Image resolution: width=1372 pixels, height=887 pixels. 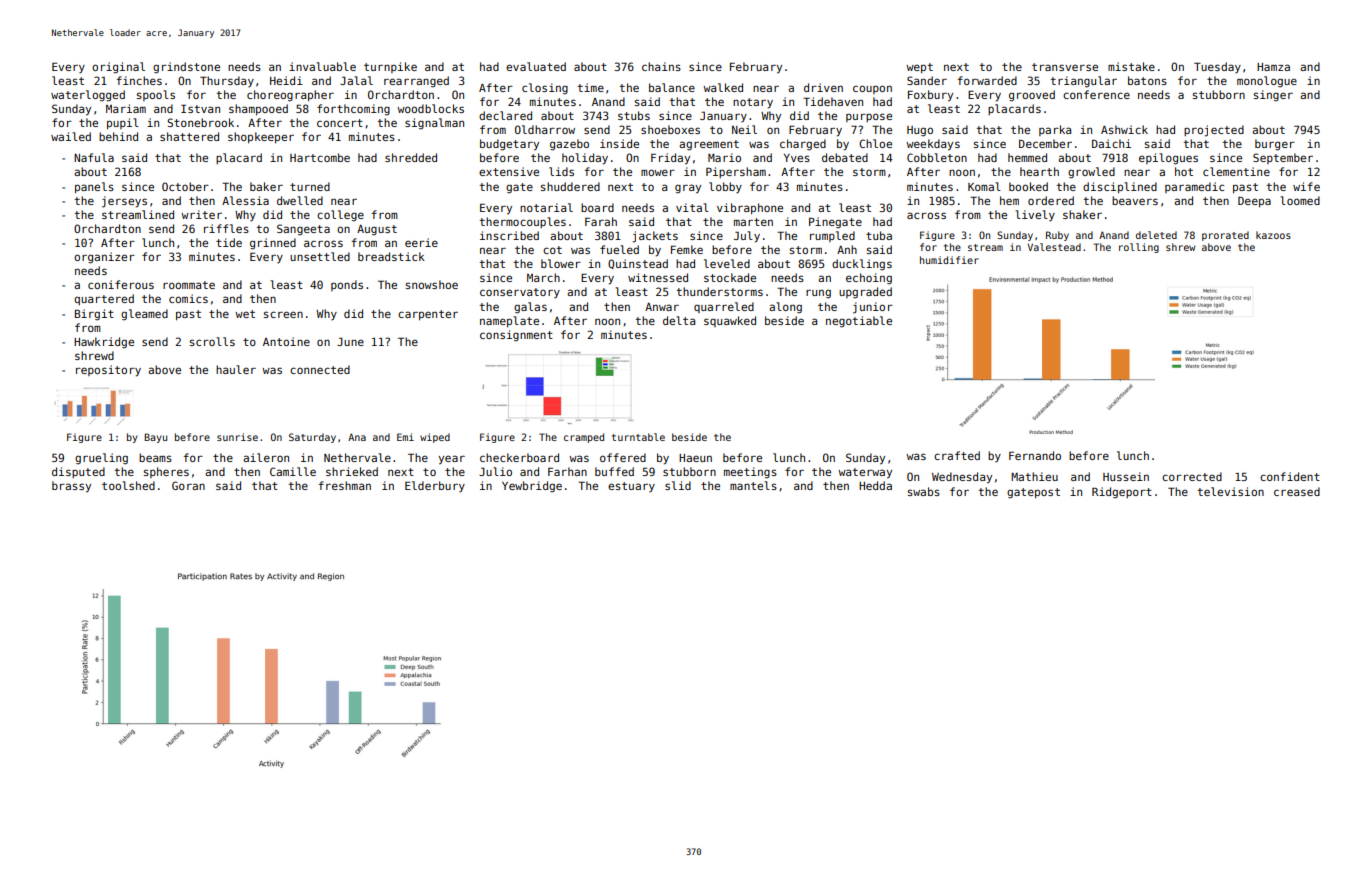 I want to click on negotiable, so click(x=859, y=322).
